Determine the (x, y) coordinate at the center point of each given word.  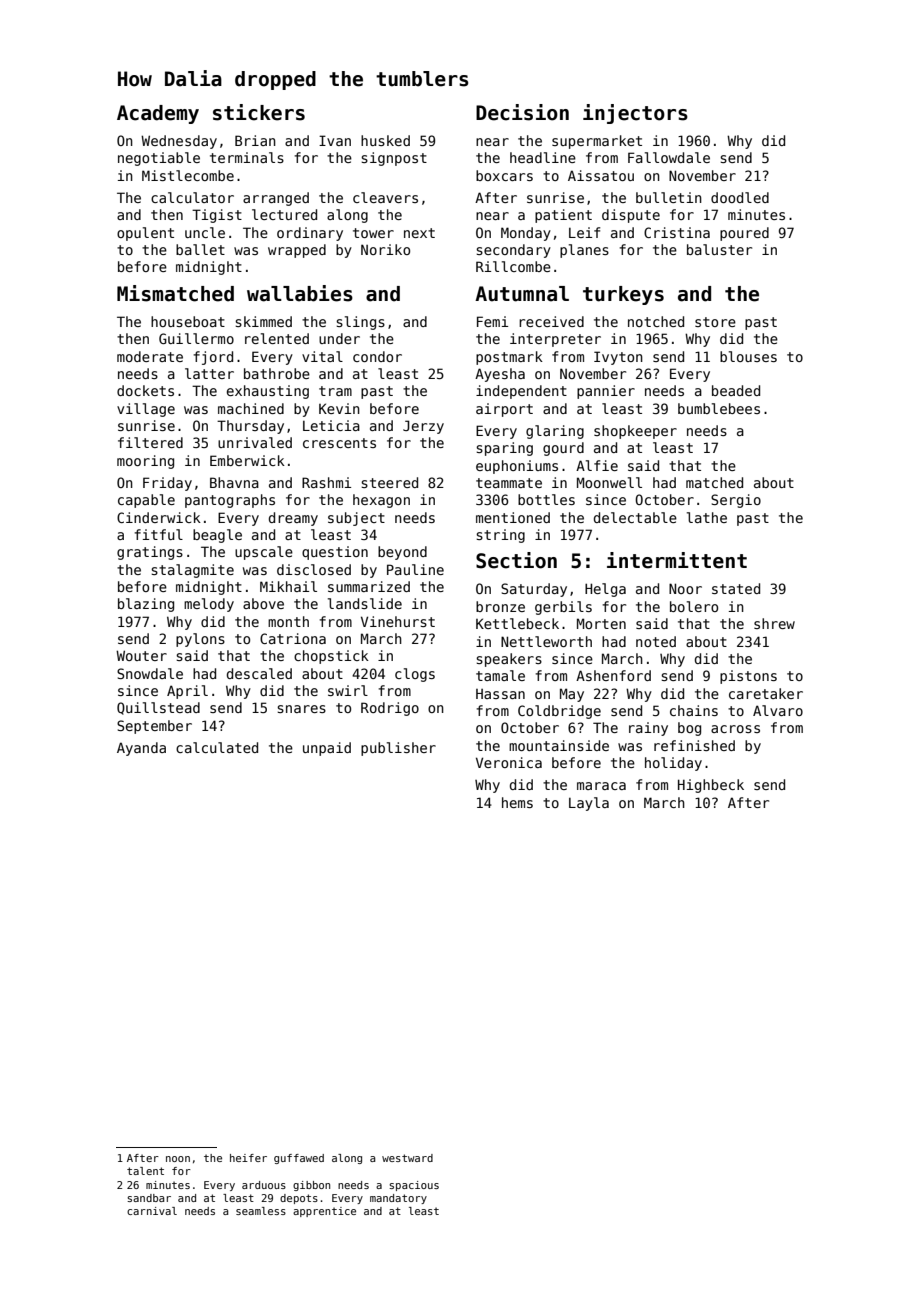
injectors (635, 114)
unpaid (327, 749)
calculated (217, 747)
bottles (546, 499)
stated (736, 588)
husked (385, 140)
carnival (152, 1211)
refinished (694, 745)
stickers (259, 112)
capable (146, 501)
